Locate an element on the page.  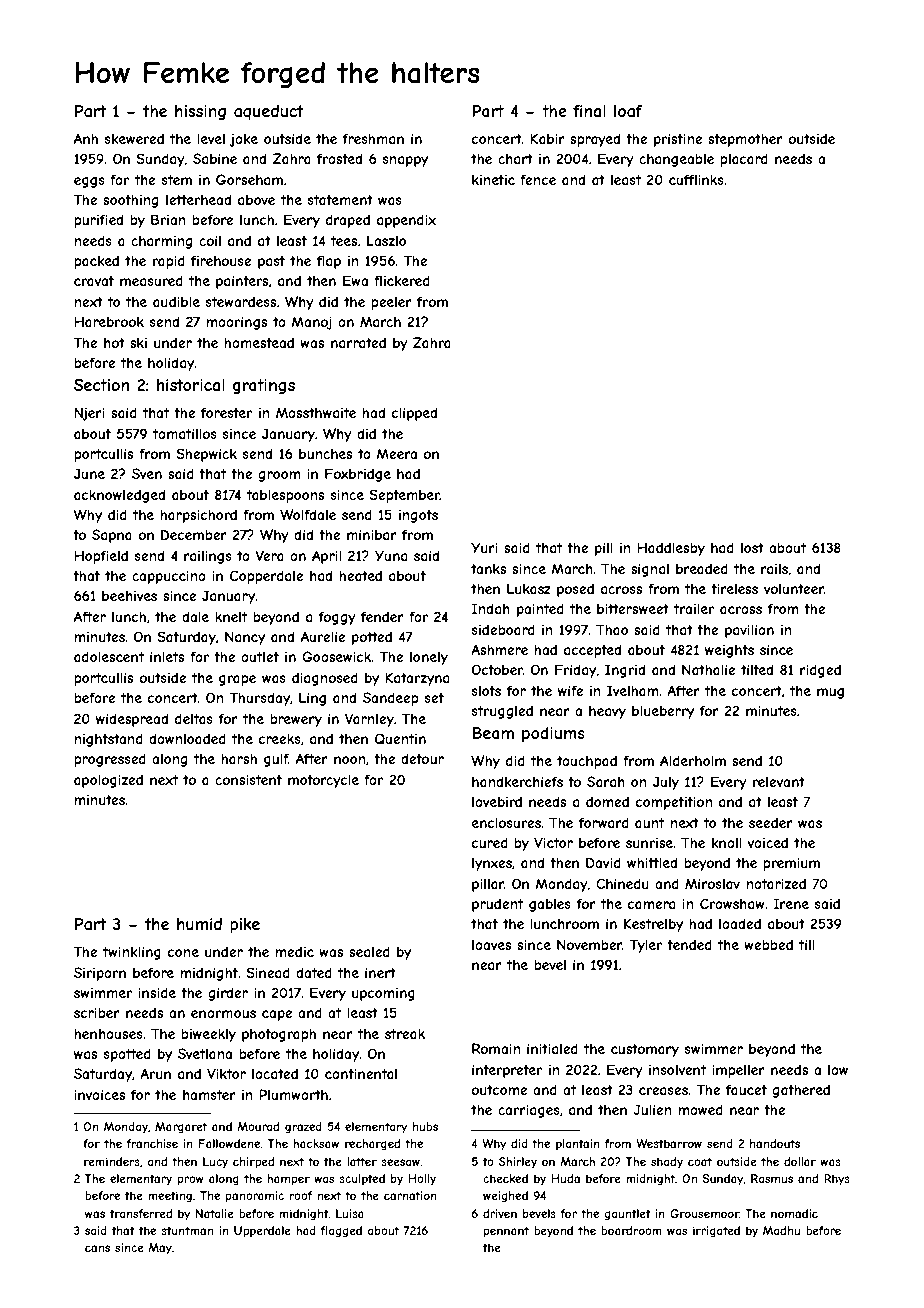
freshman is located at coordinates (373, 138).
